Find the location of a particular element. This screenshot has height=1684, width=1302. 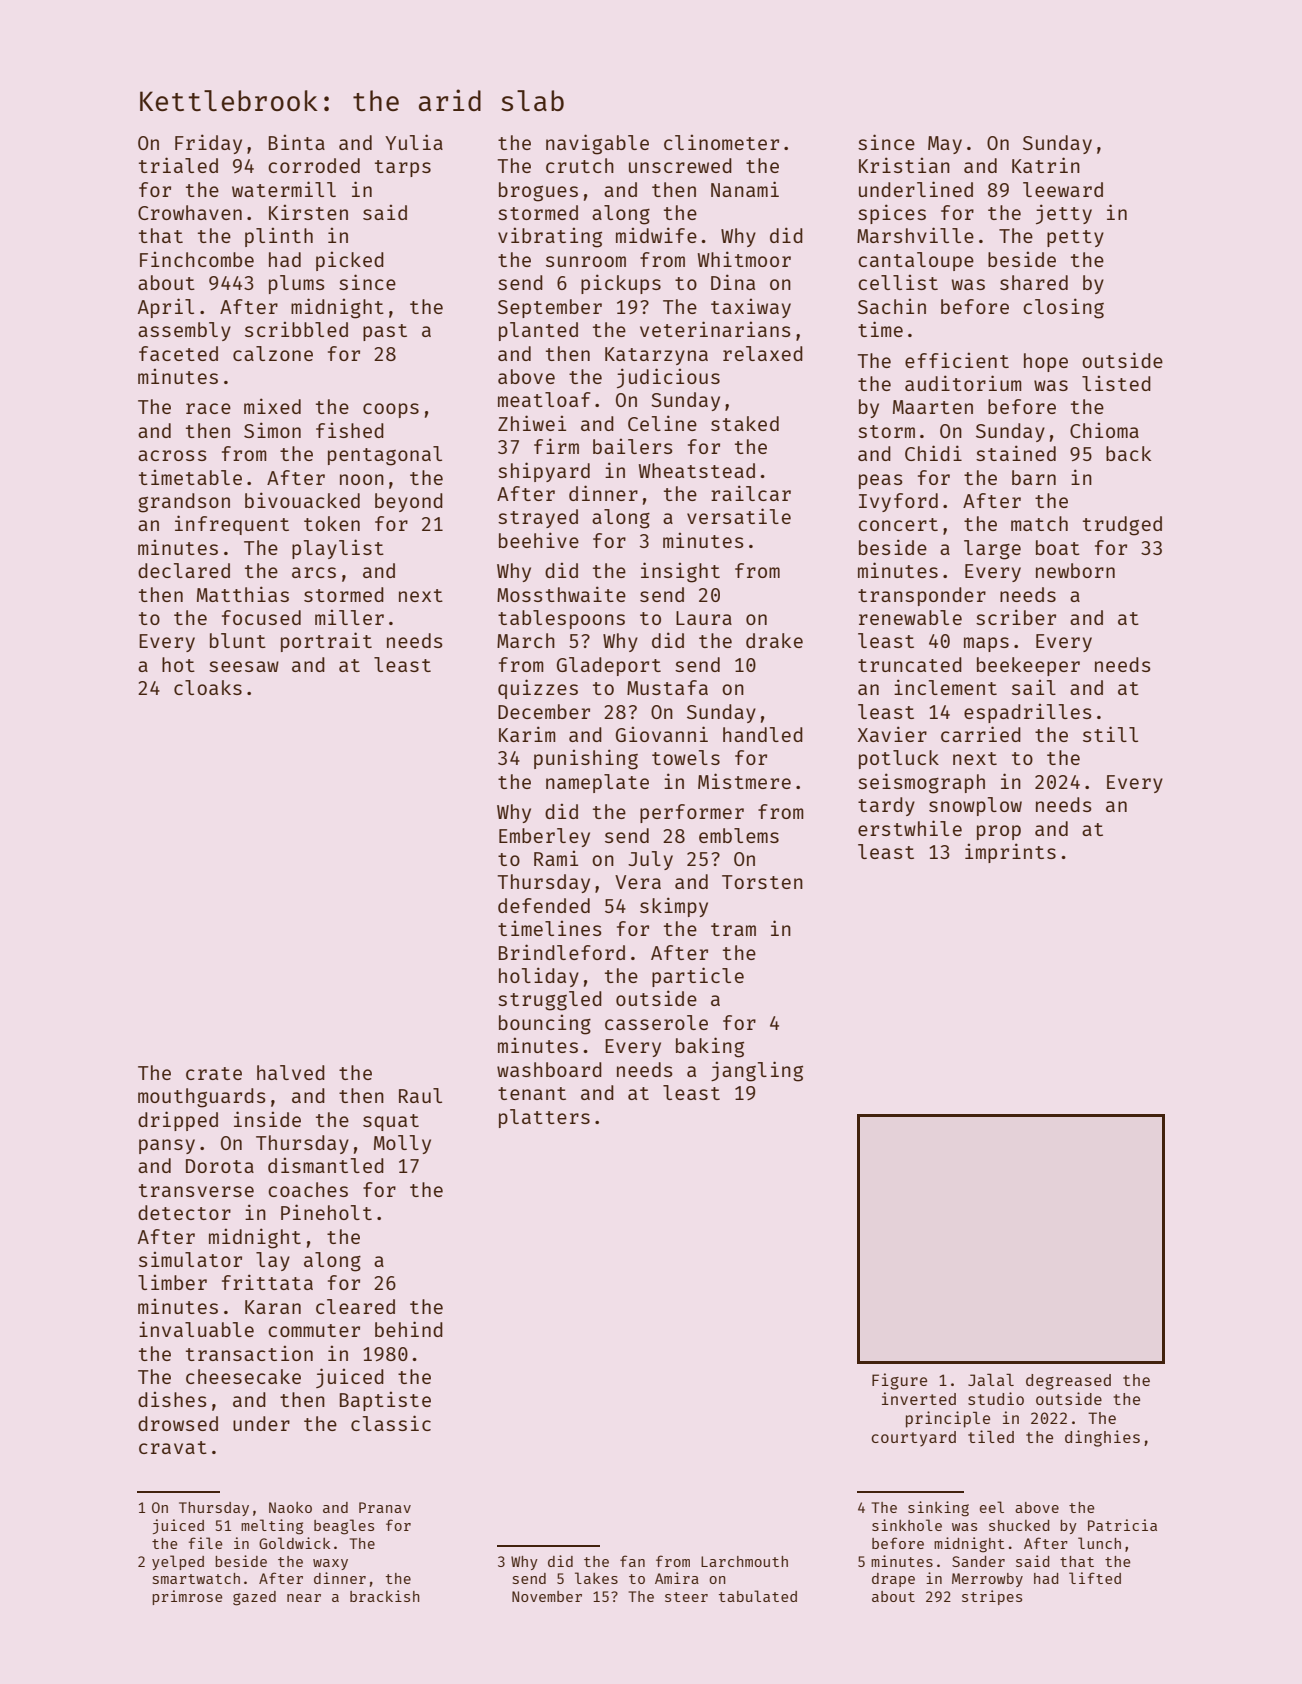

prop is located at coordinates (999, 832).
